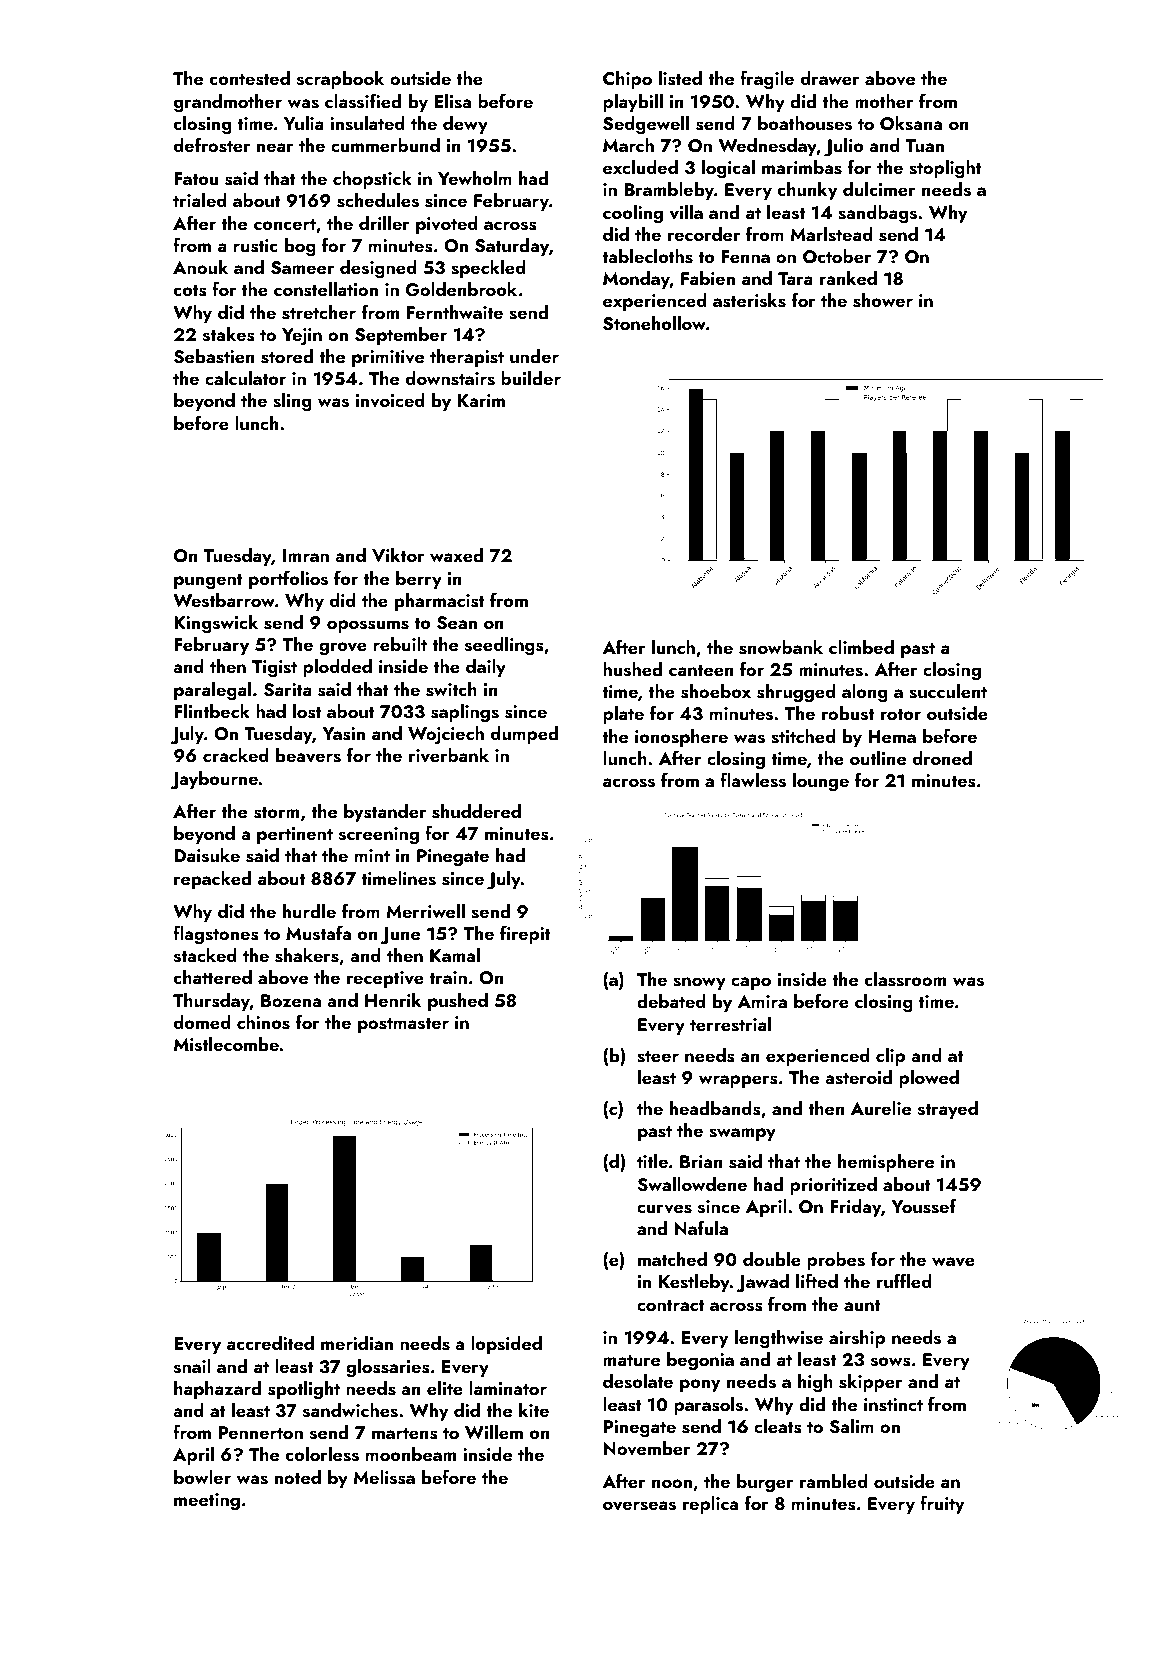 This screenshot has height=1654, width=1165. Describe the element at coordinates (708, 278) in the screenshot. I see `Fabien` at that location.
